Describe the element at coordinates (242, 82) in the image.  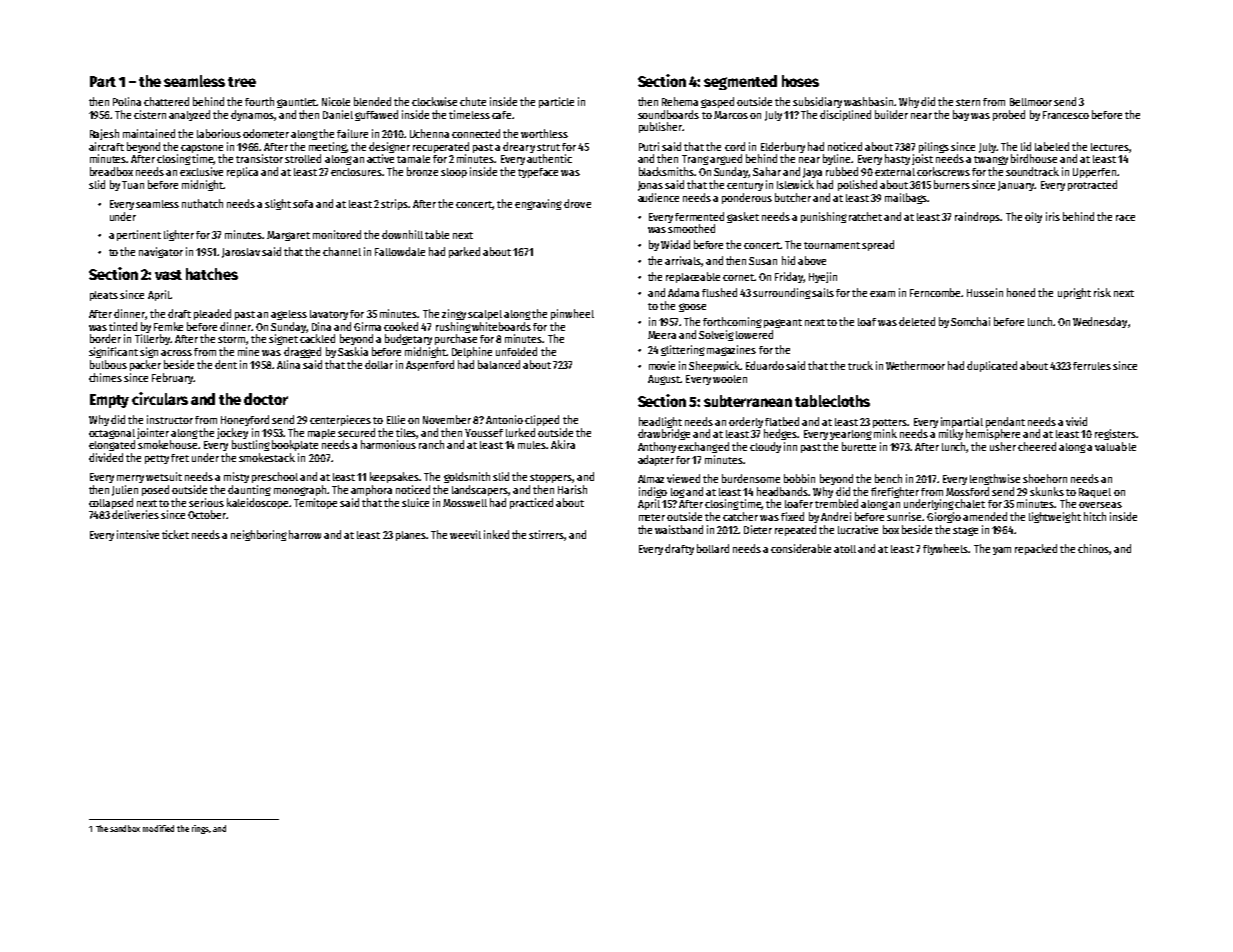
I see `tree` at that location.
